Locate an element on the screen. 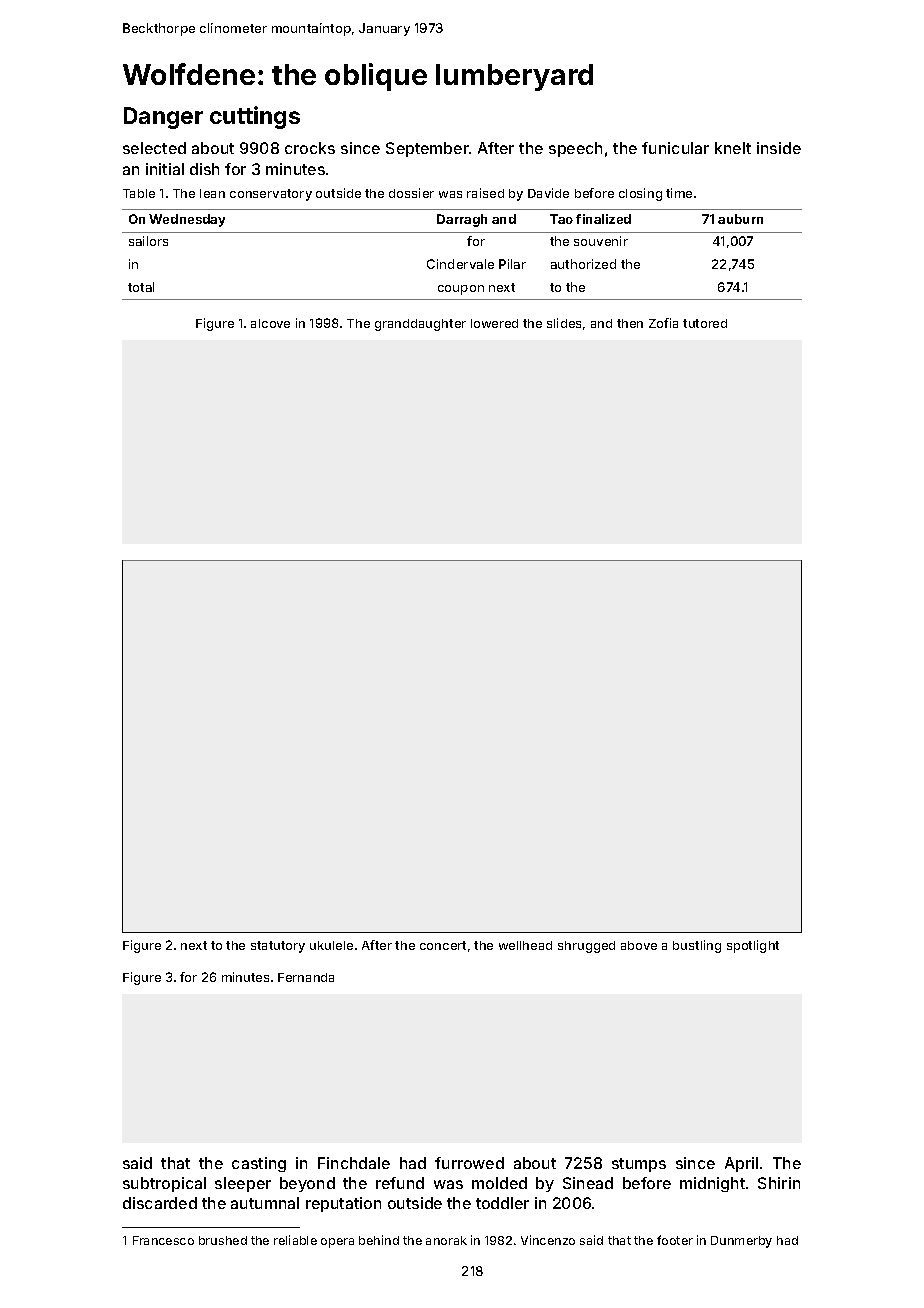 The image size is (924, 1308). reliable is located at coordinates (295, 1240).
